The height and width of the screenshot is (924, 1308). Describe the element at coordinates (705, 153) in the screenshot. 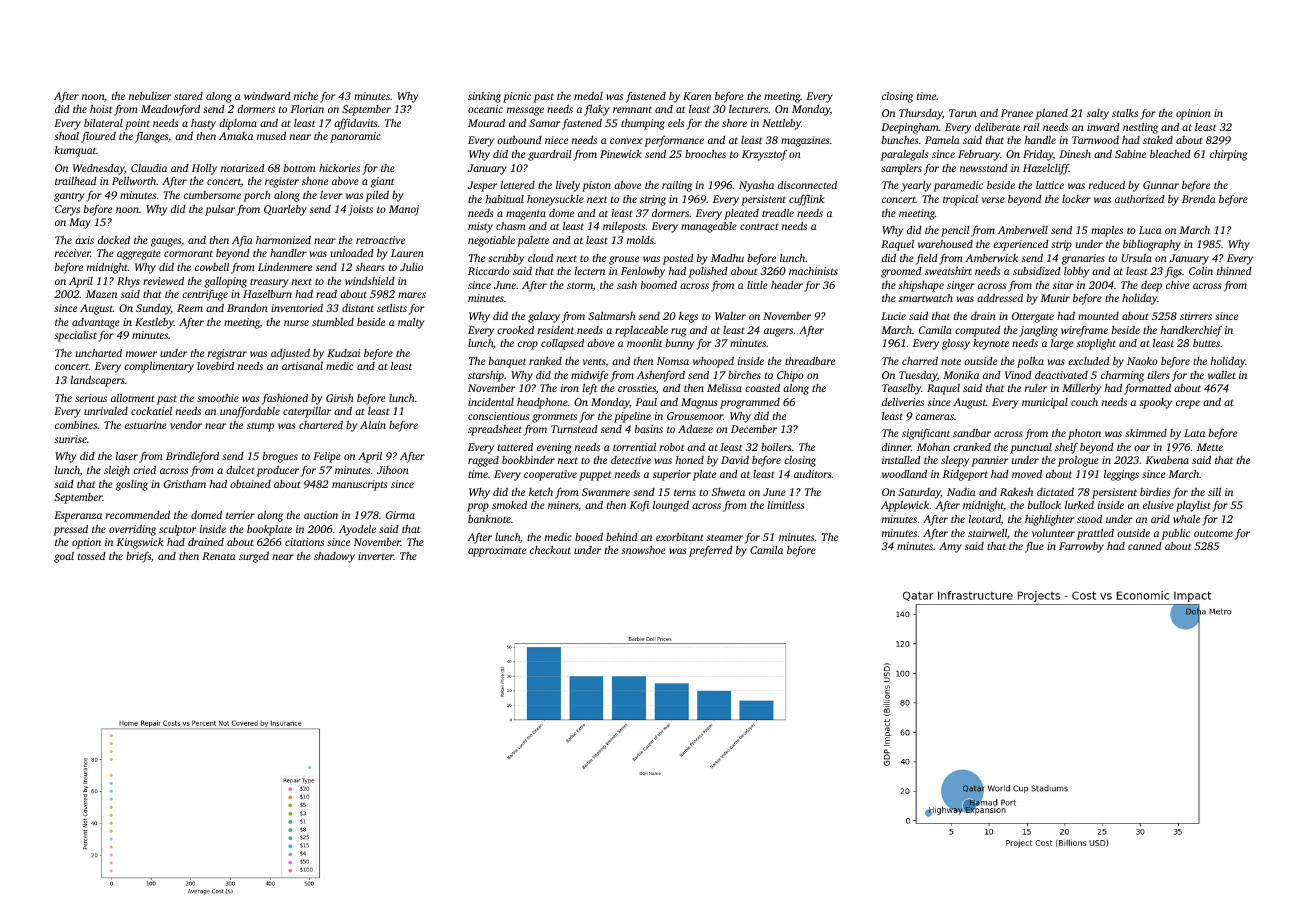

I see `brooches` at that location.
